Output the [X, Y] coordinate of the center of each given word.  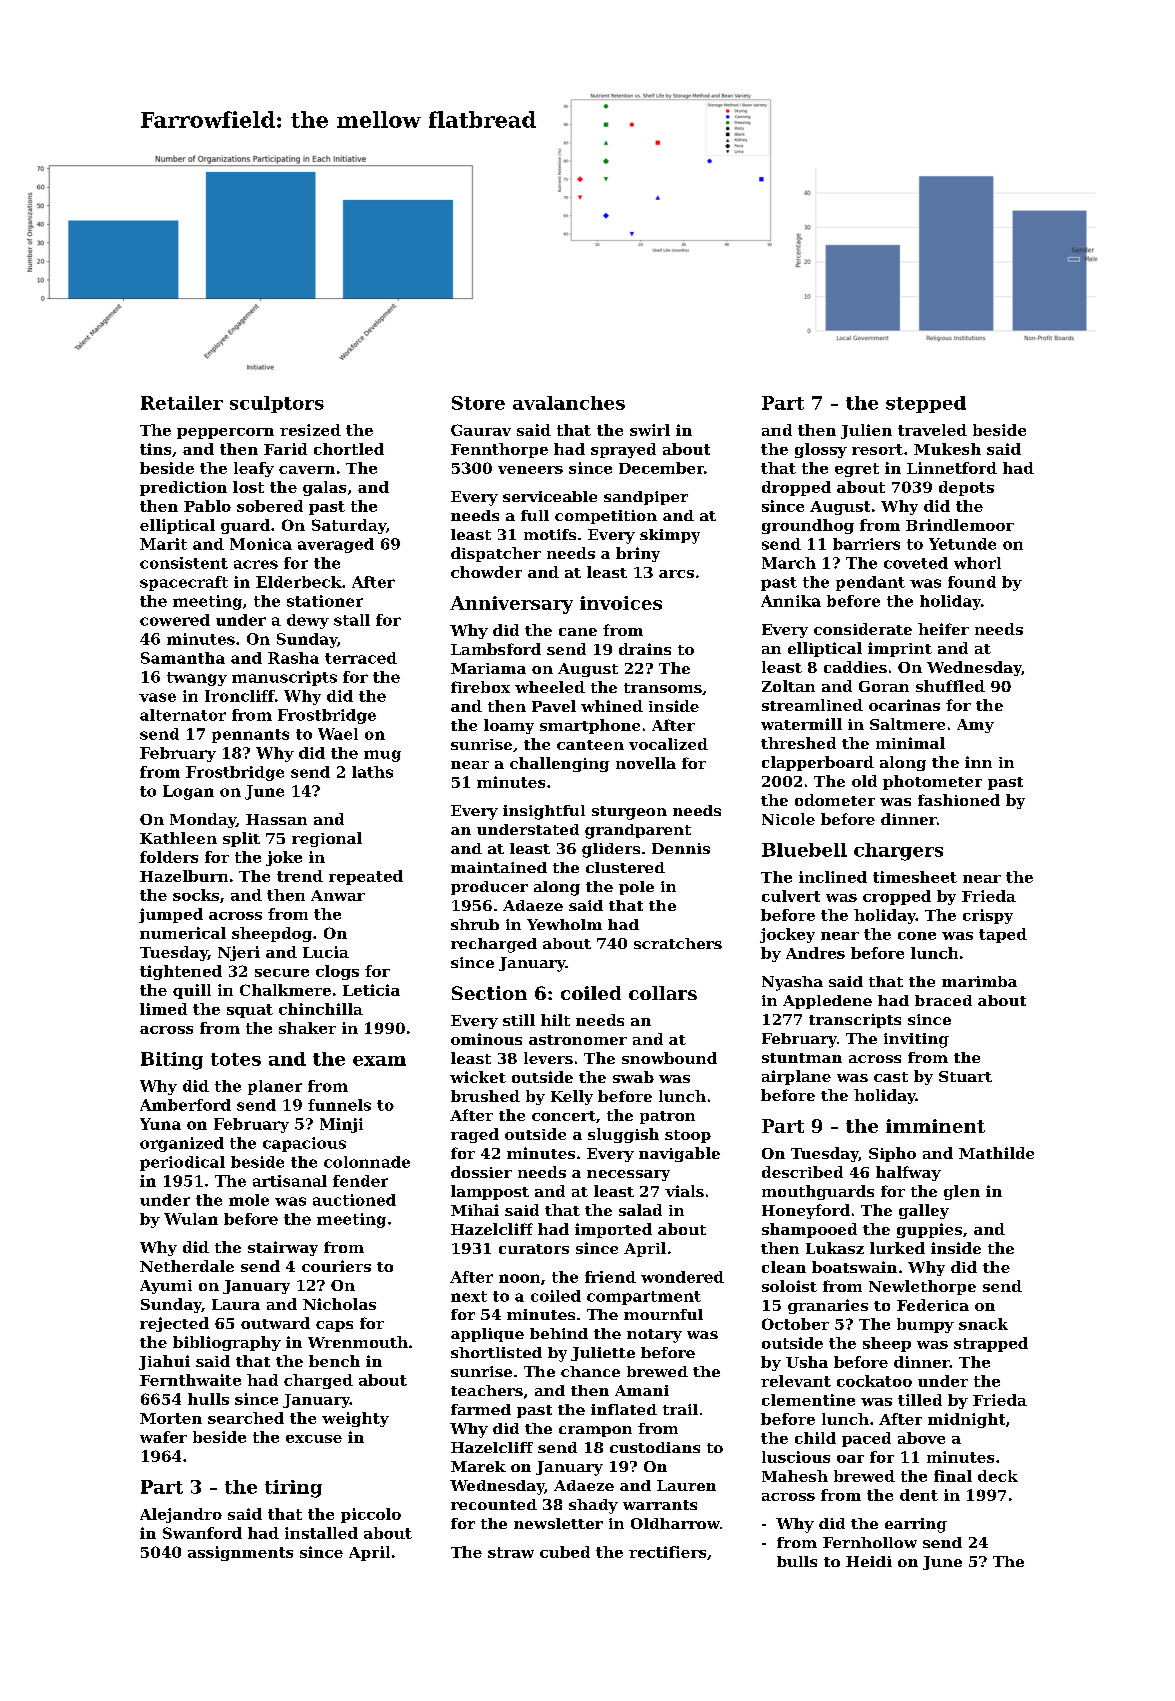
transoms [663, 688]
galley [924, 1211]
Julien [866, 431]
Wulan [191, 1219]
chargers [898, 852]
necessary [628, 1175]
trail [680, 1409]
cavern [307, 470]
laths [372, 772]
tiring [293, 1489]
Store [478, 403]
